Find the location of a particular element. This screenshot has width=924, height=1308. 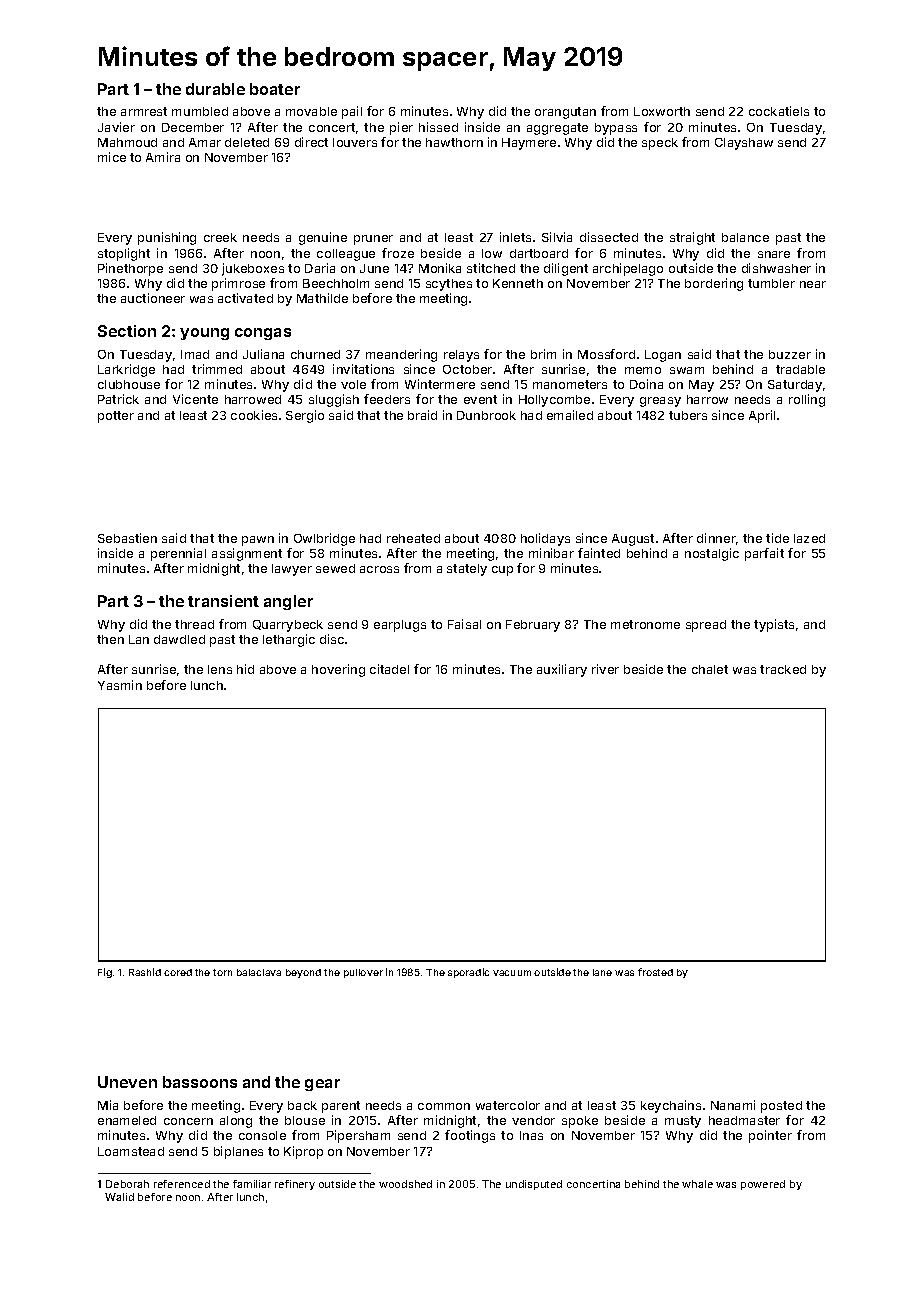

punishing is located at coordinates (167, 238).
